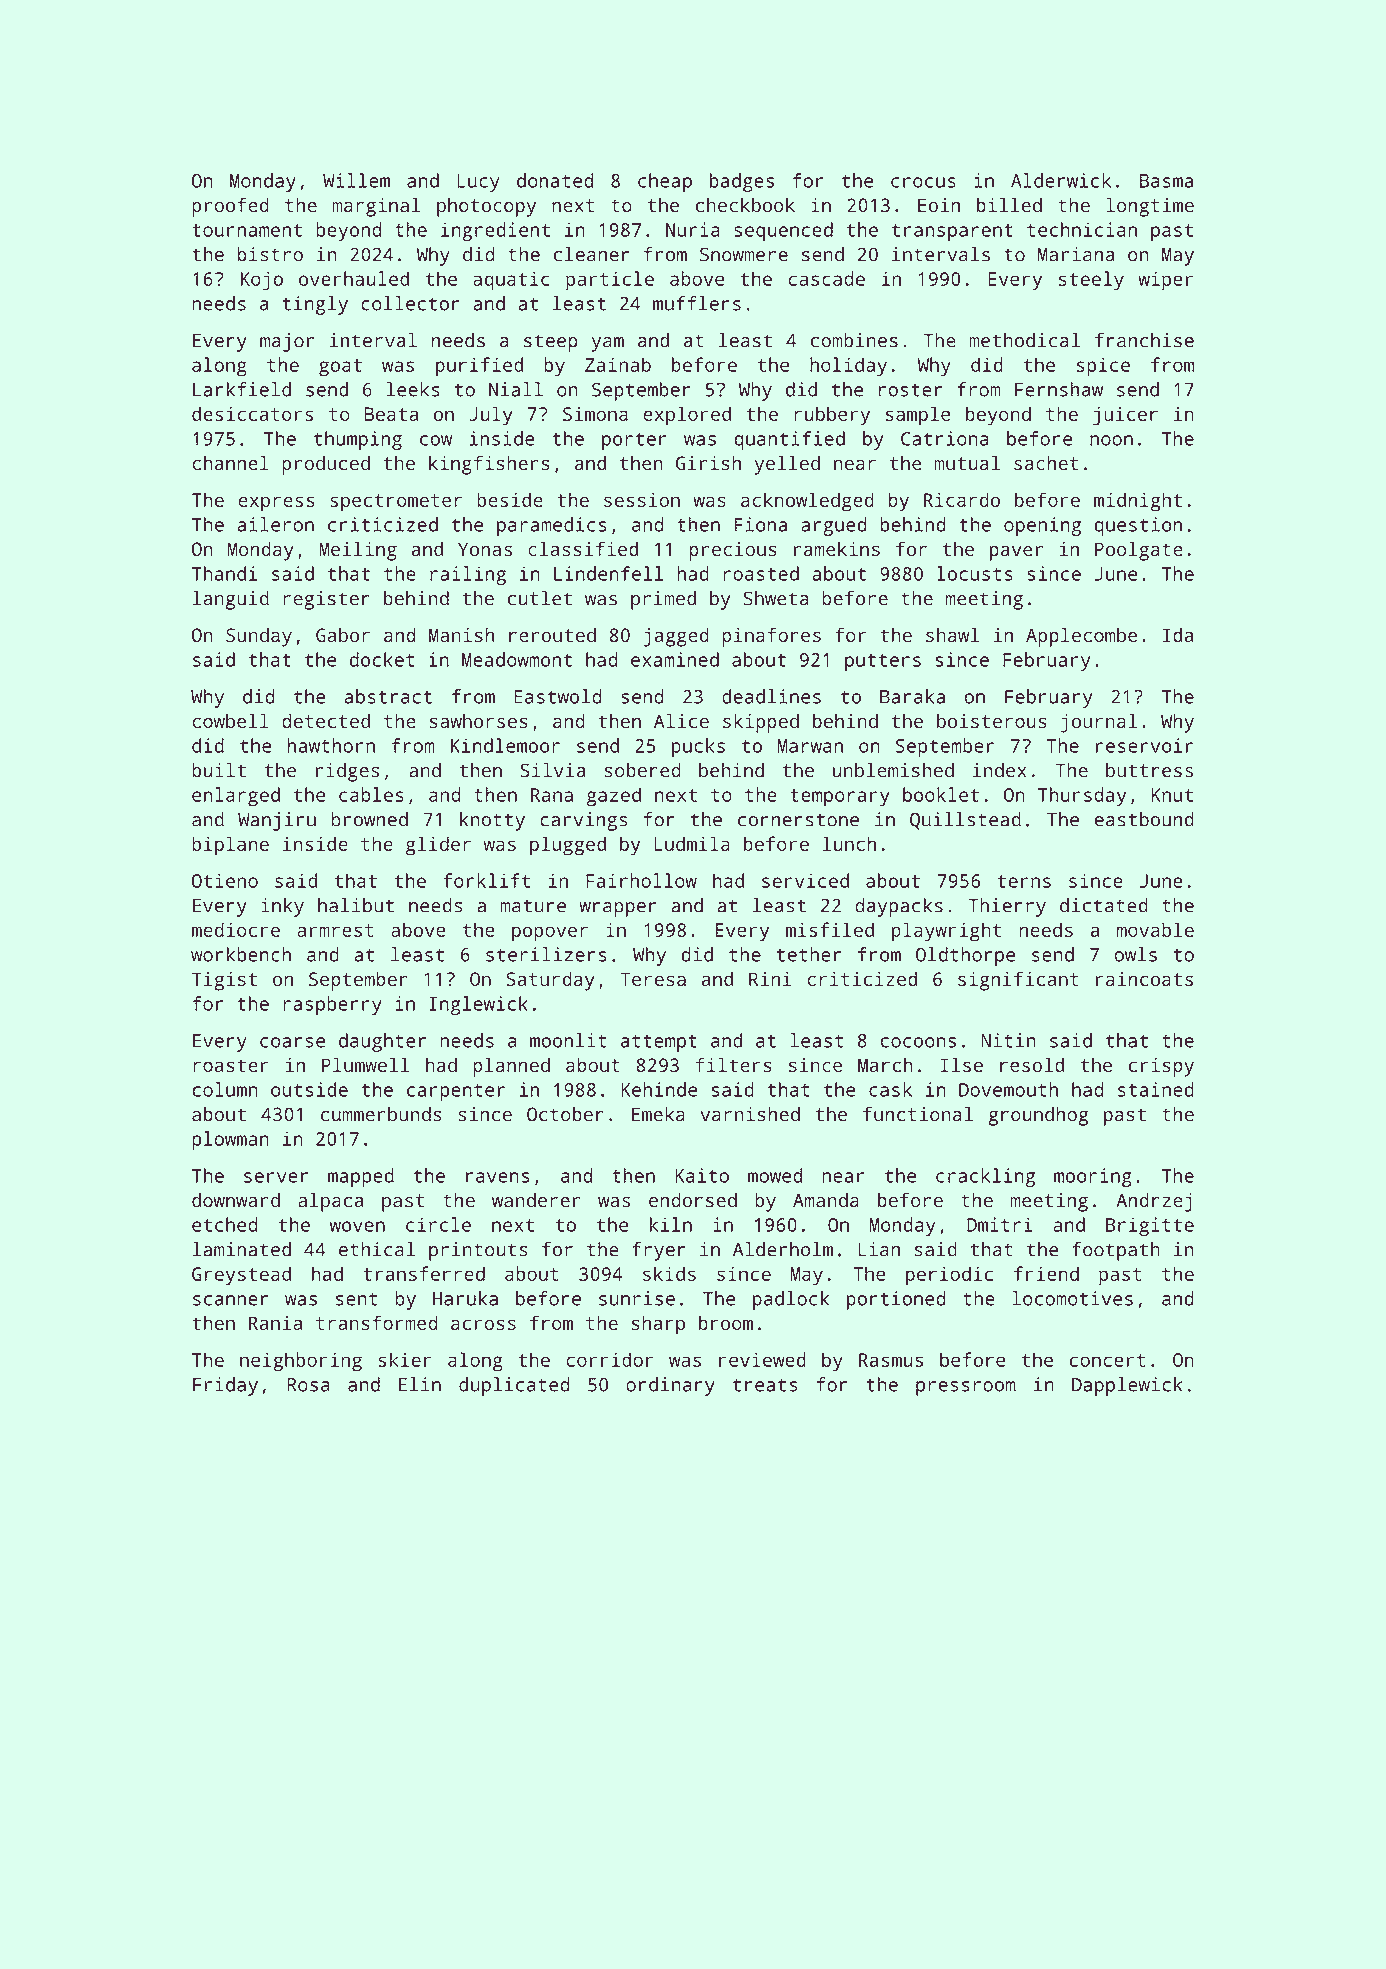 The image size is (1386, 1969). Describe the element at coordinates (356, 180) in the page. I see `Willem` at that location.
